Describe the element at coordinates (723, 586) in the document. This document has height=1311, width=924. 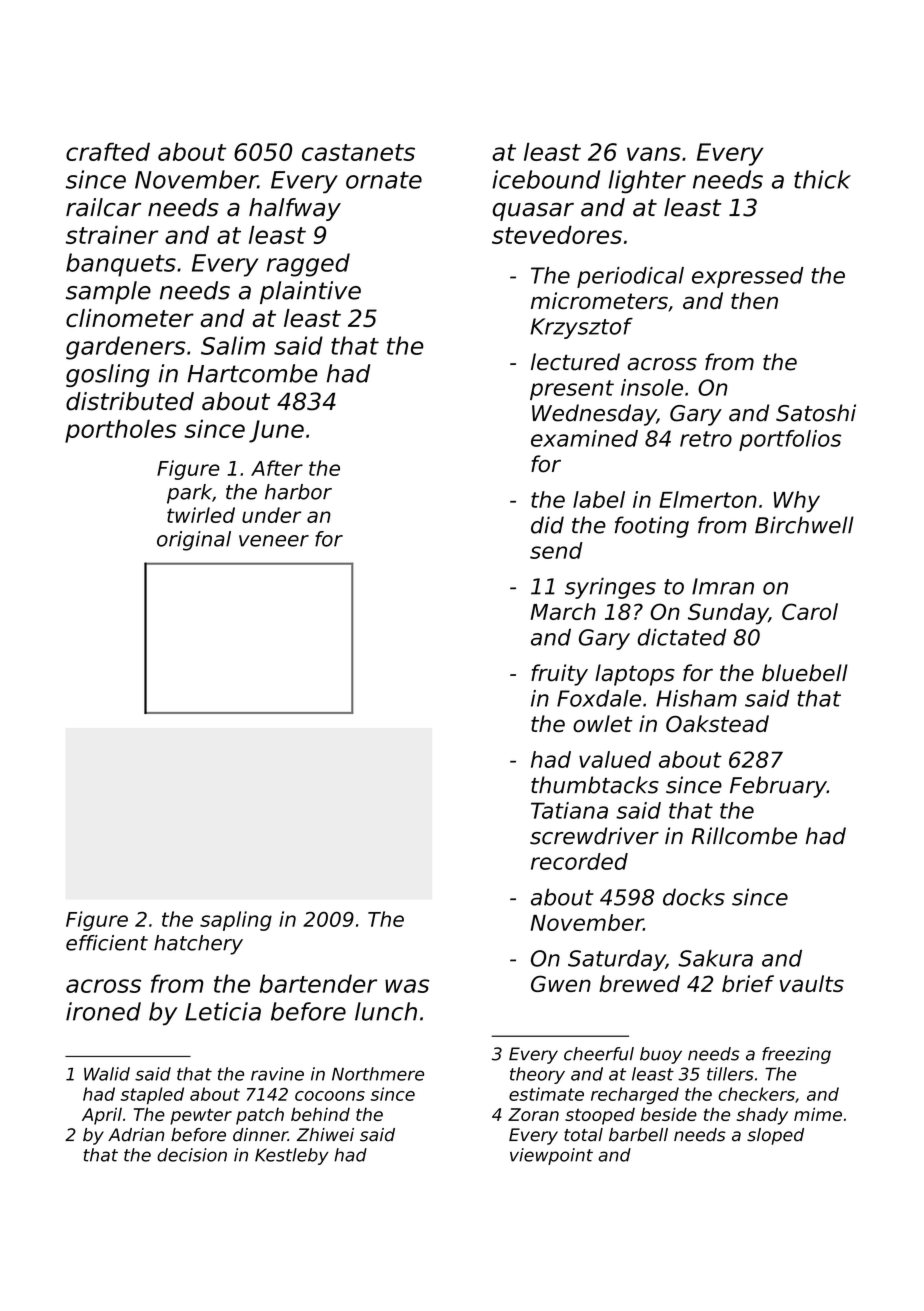
I see `Imran` at that location.
